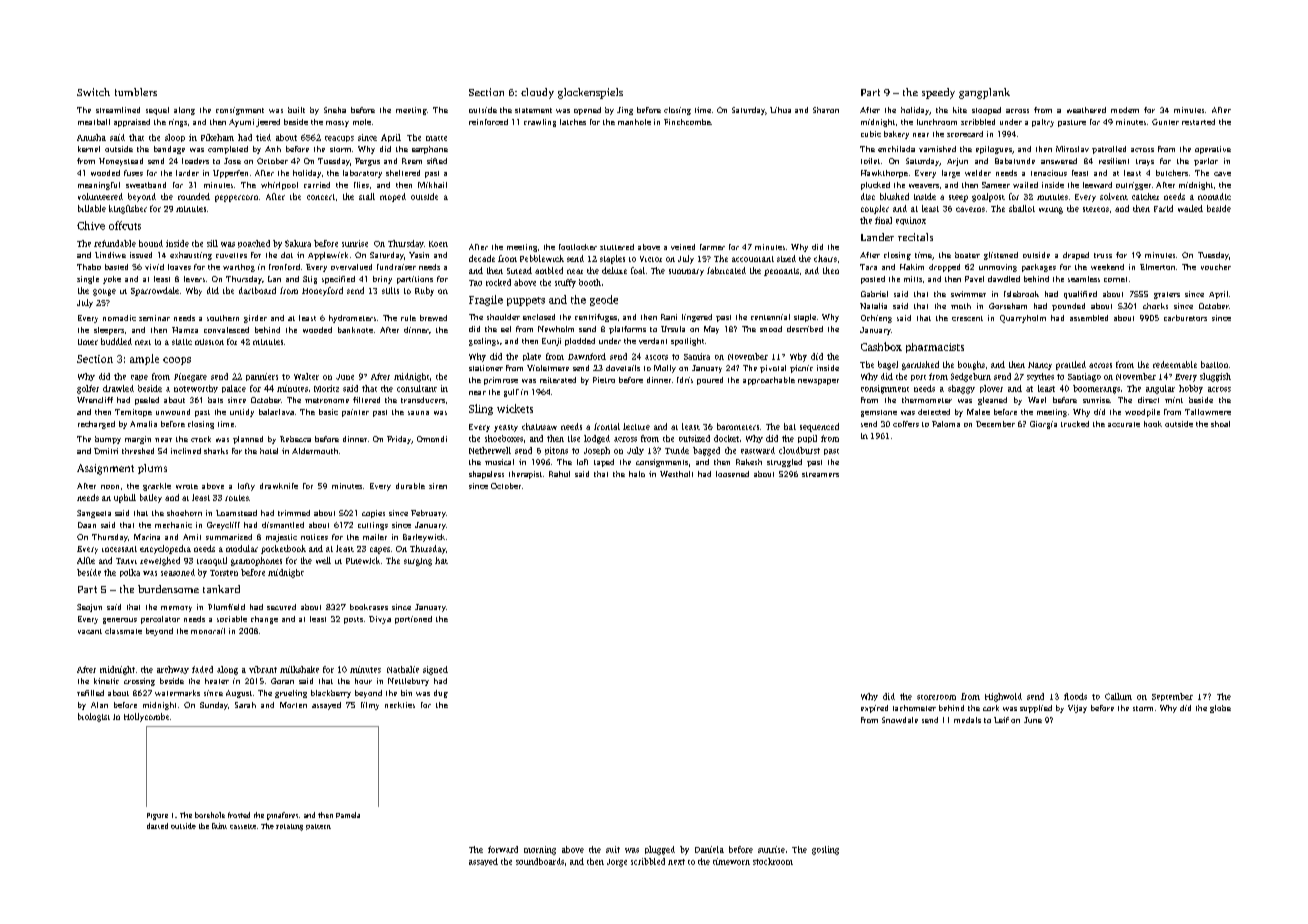  I want to click on soundboards, so click(540, 861).
